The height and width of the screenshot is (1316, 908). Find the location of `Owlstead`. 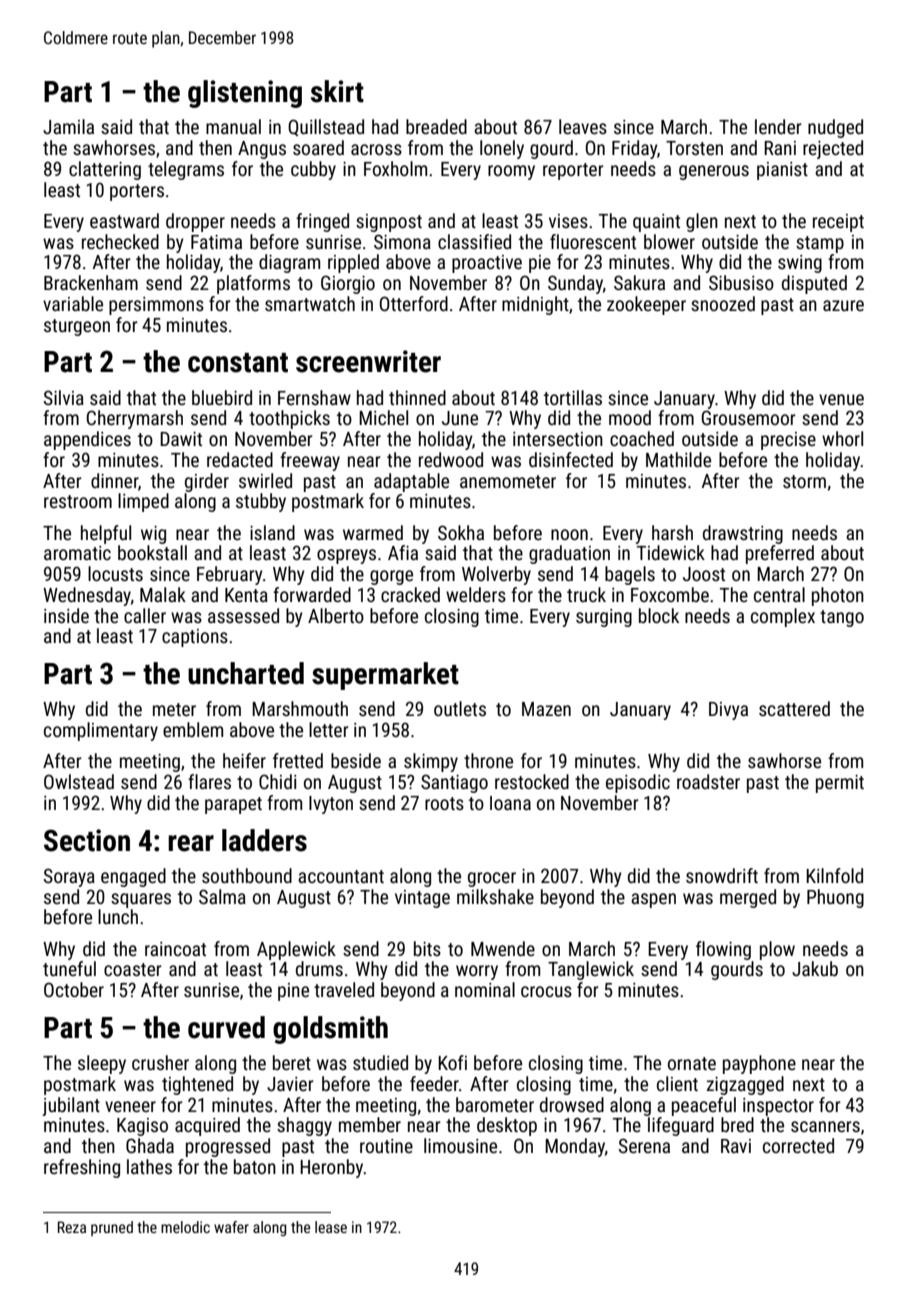

Owlstead is located at coordinates (79, 781).
